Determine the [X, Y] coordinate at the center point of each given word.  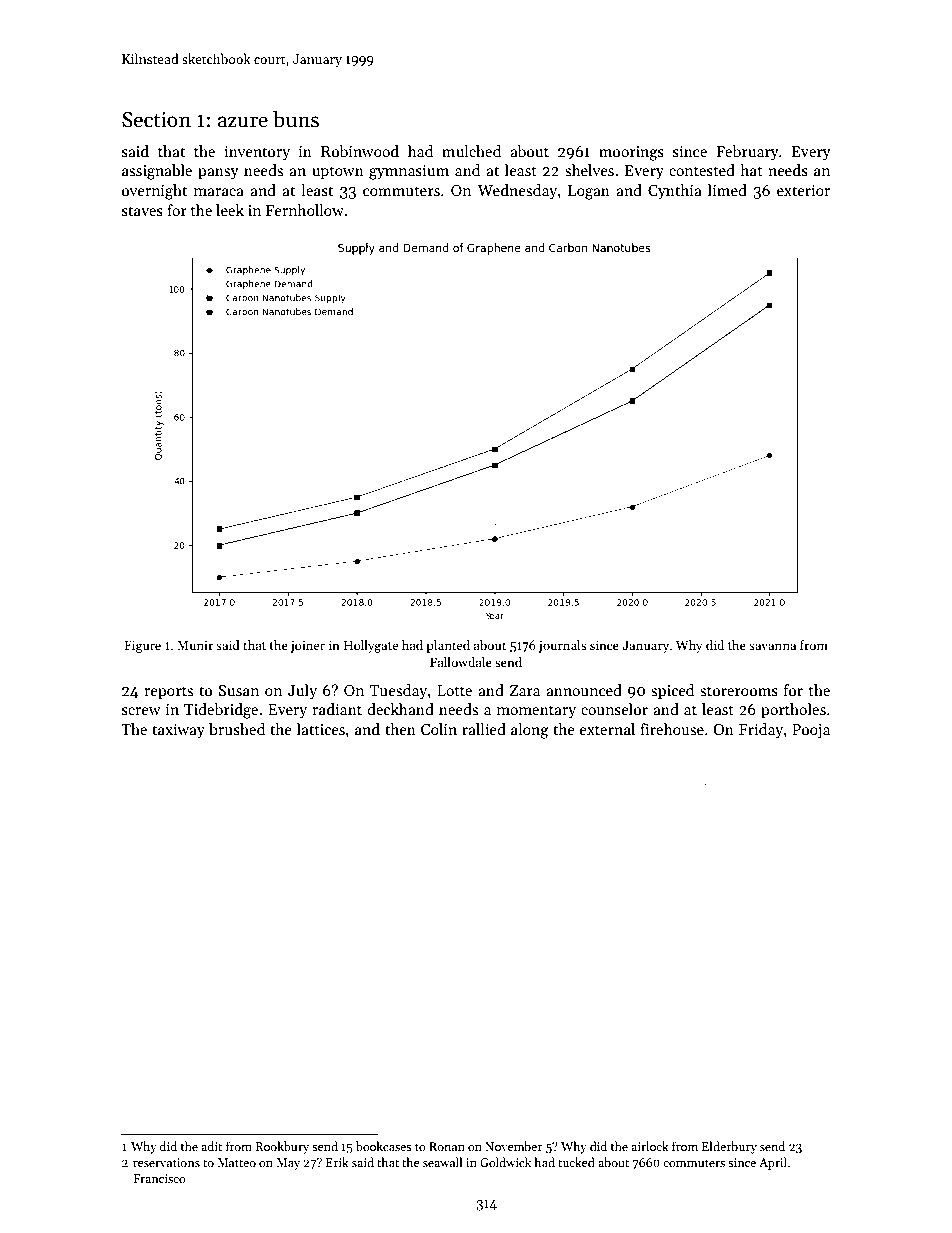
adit [211, 1146]
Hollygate [371, 646]
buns [296, 119]
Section [156, 119]
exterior [803, 190]
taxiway [178, 731]
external [607, 729]
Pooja [811, 731]
